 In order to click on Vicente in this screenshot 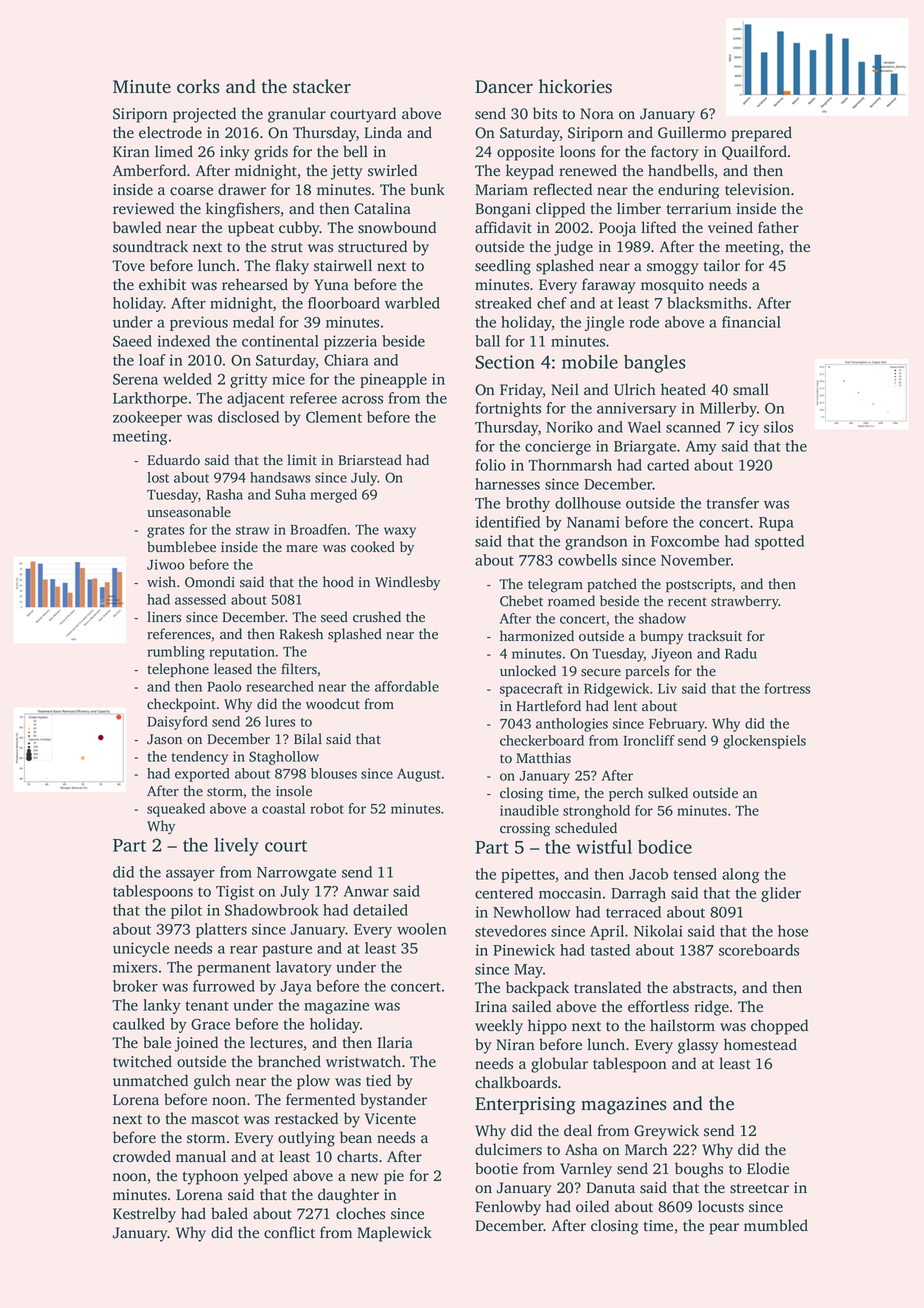, I will do `click(390, 1119)`.
